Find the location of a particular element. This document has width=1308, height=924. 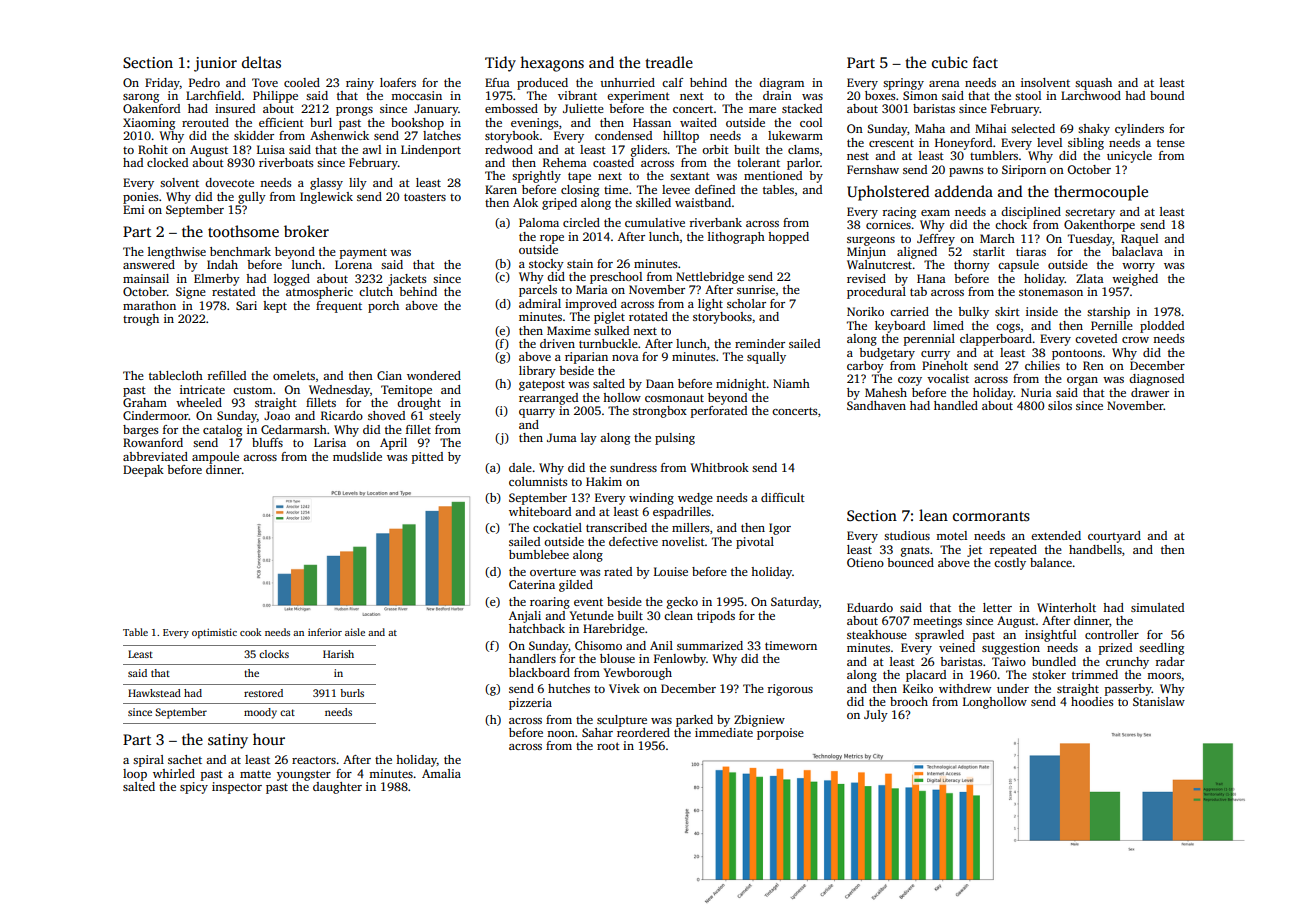

worry is located at coordinates (1138, 267).
